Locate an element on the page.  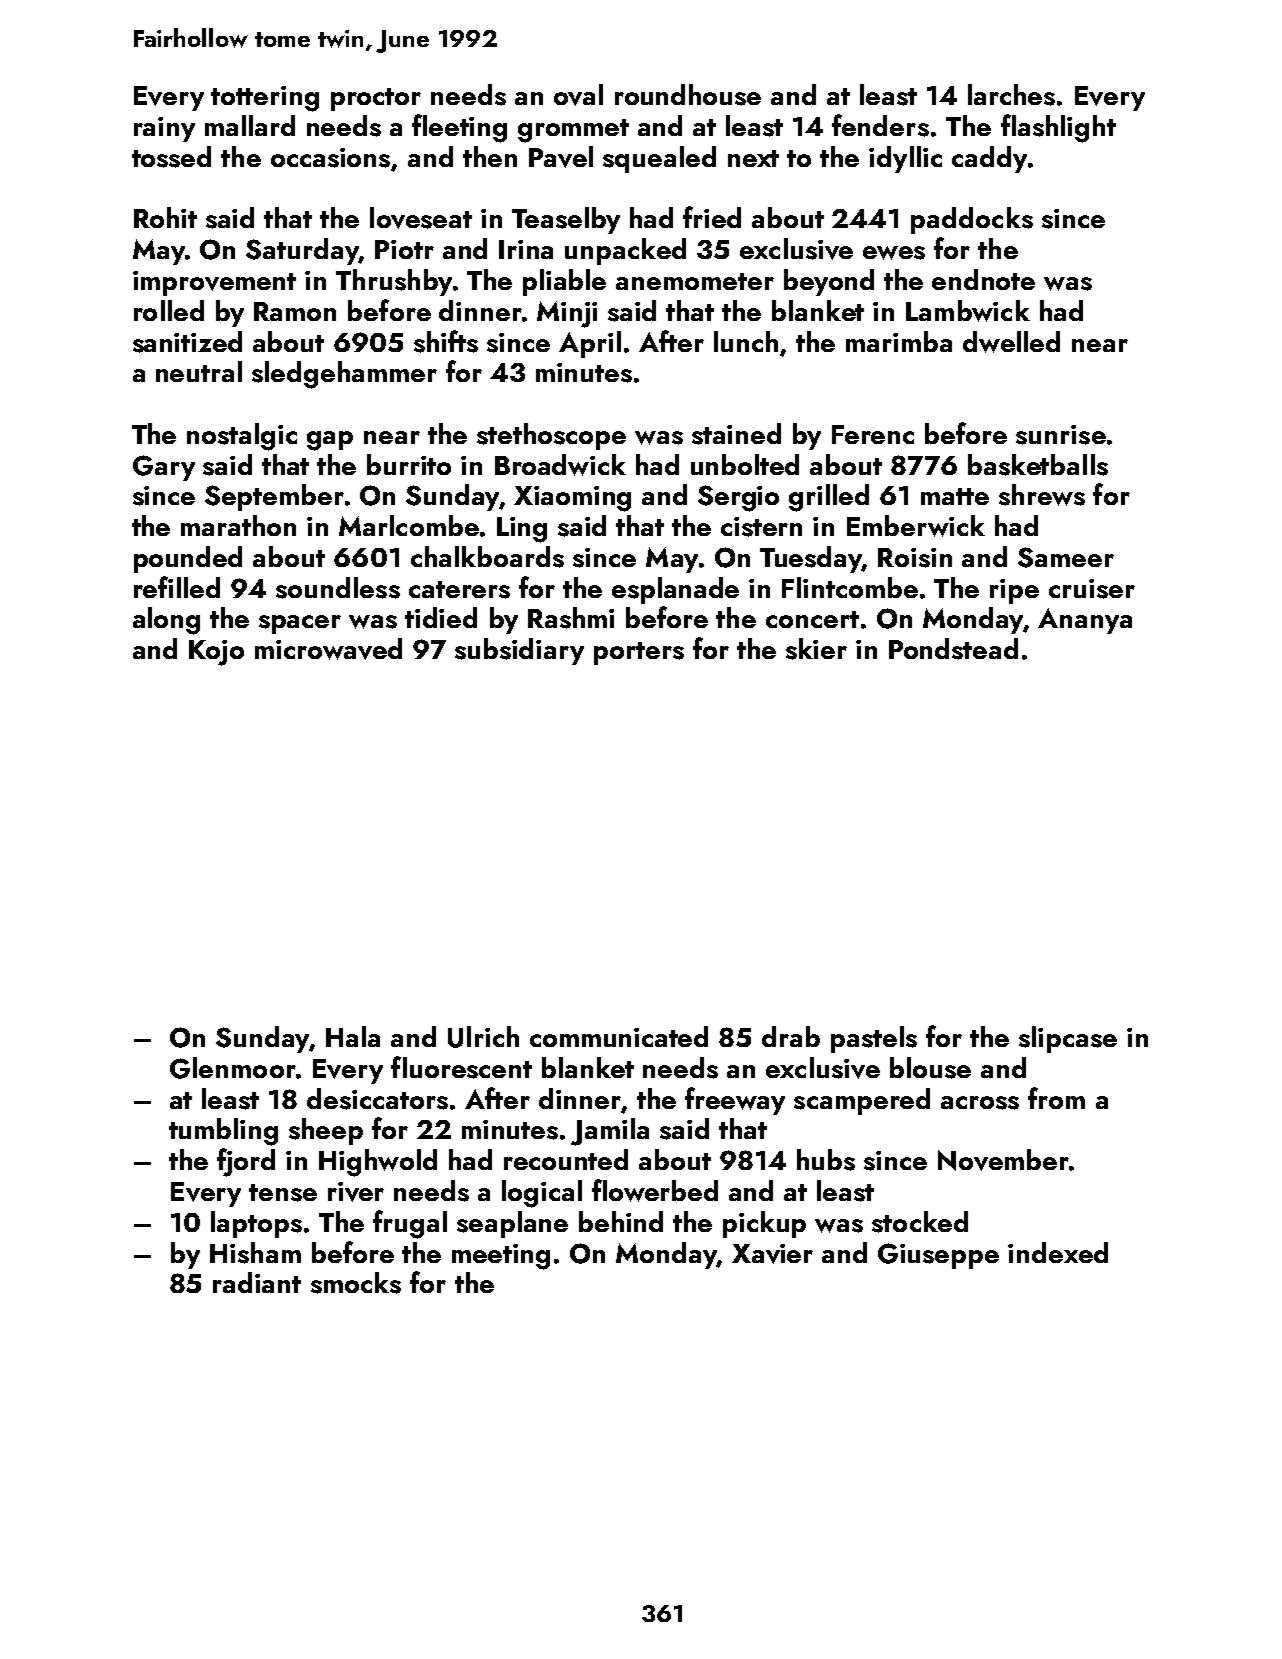
slipcase is located at coordinates (1068, 1039).
